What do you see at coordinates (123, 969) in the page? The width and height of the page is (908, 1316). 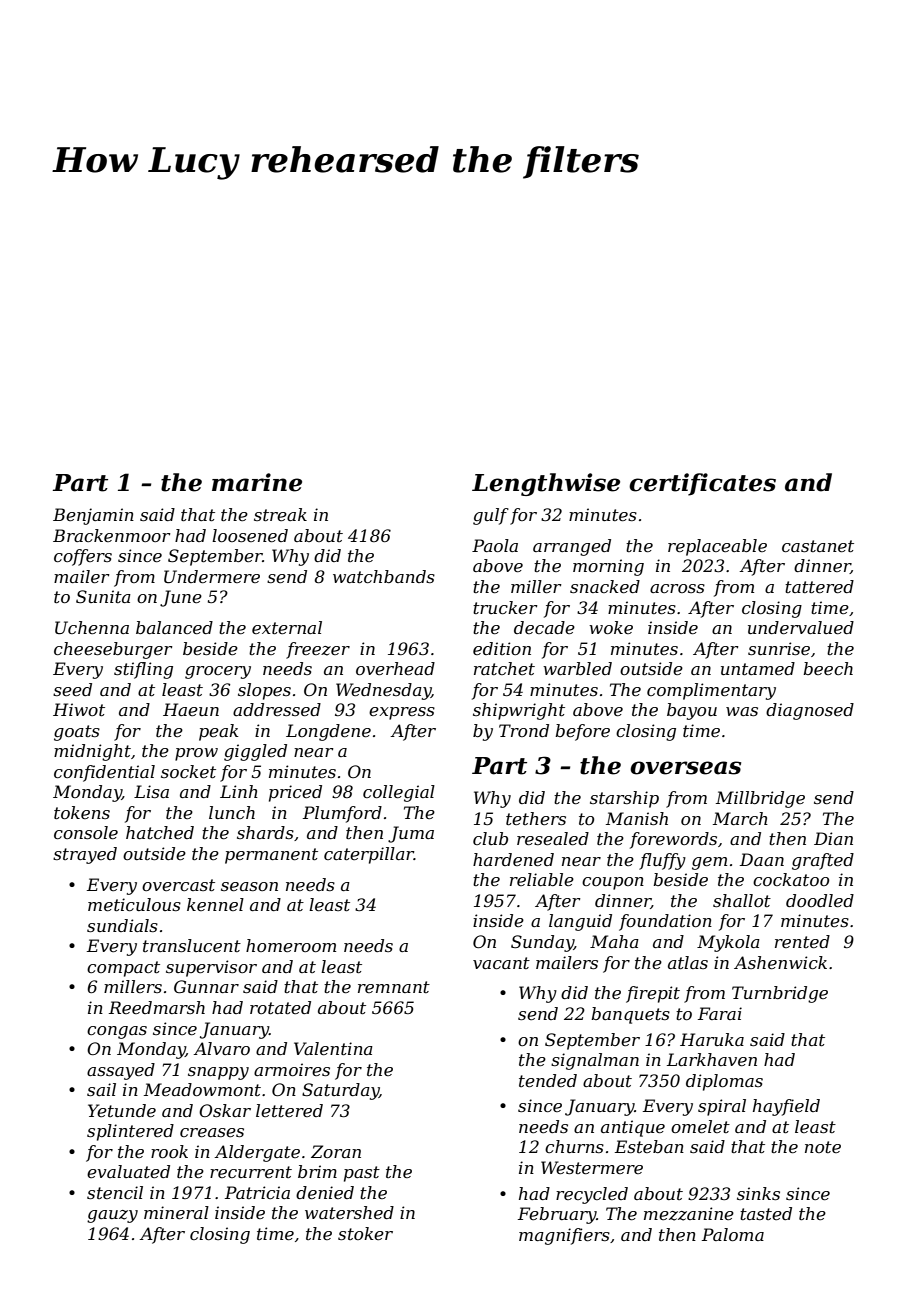 I see `compact` at bounding box center [123, 969].
